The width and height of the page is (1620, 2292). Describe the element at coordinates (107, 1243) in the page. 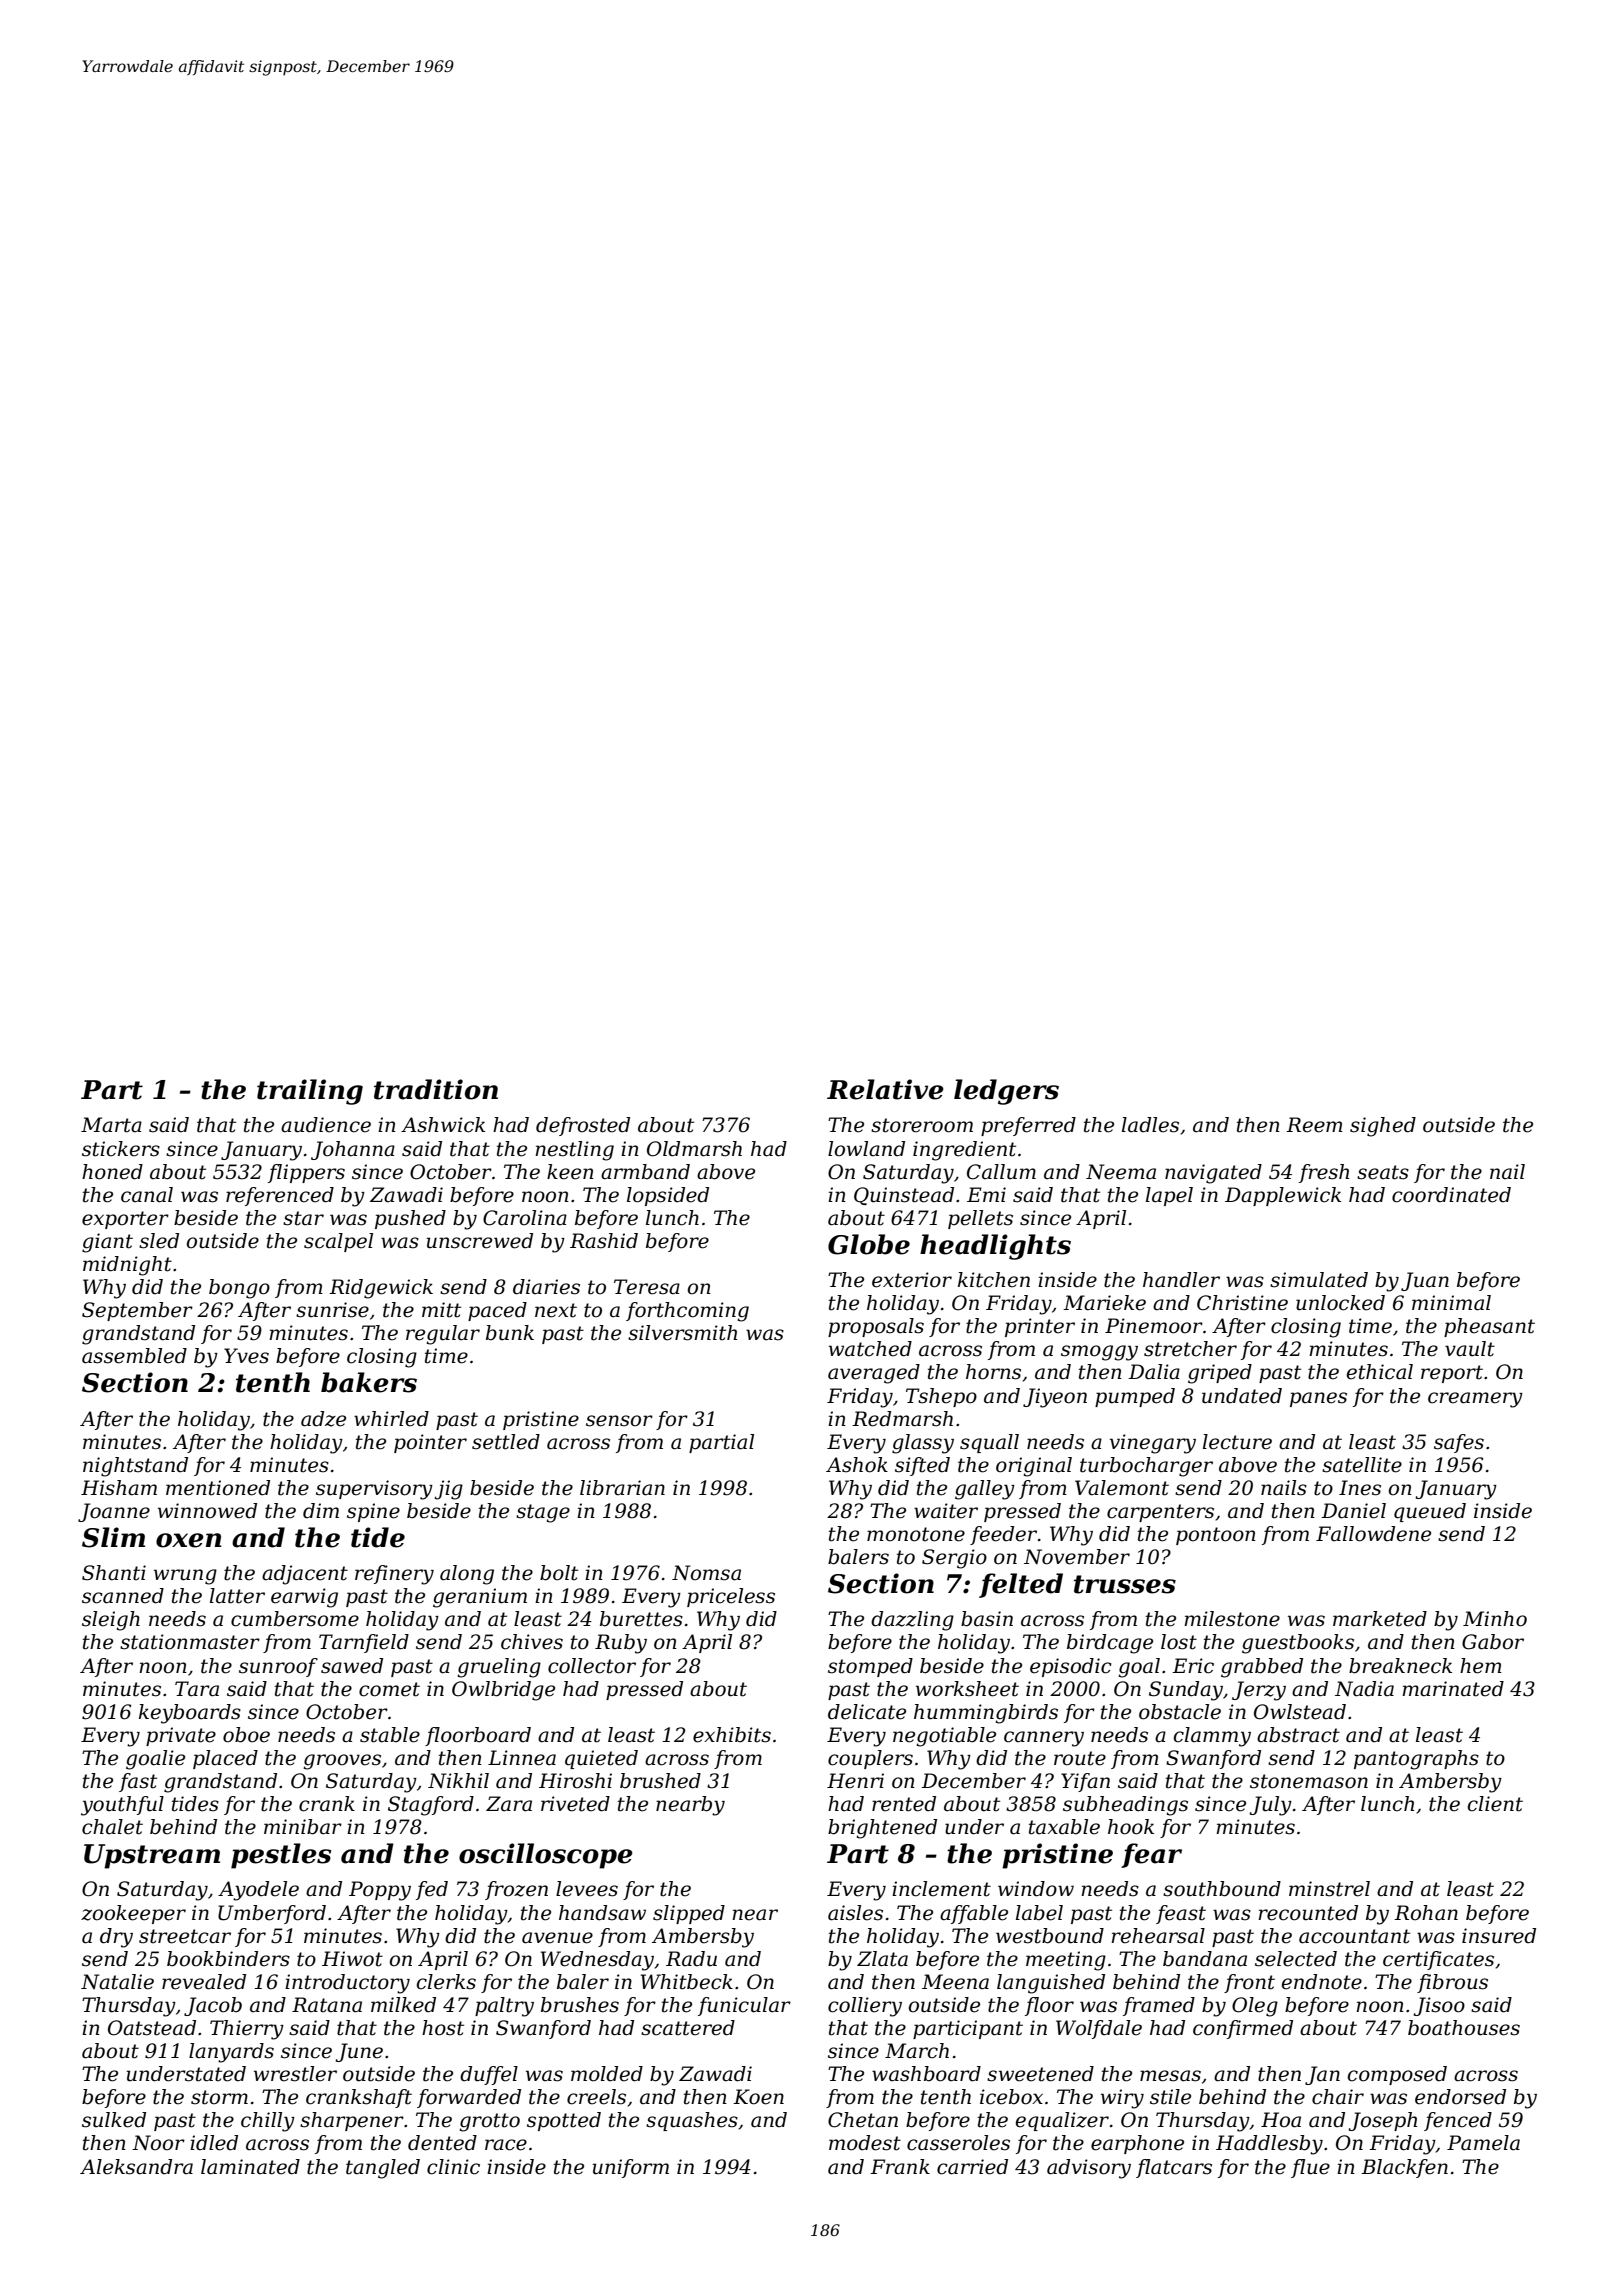

I see `giant` at that location.
